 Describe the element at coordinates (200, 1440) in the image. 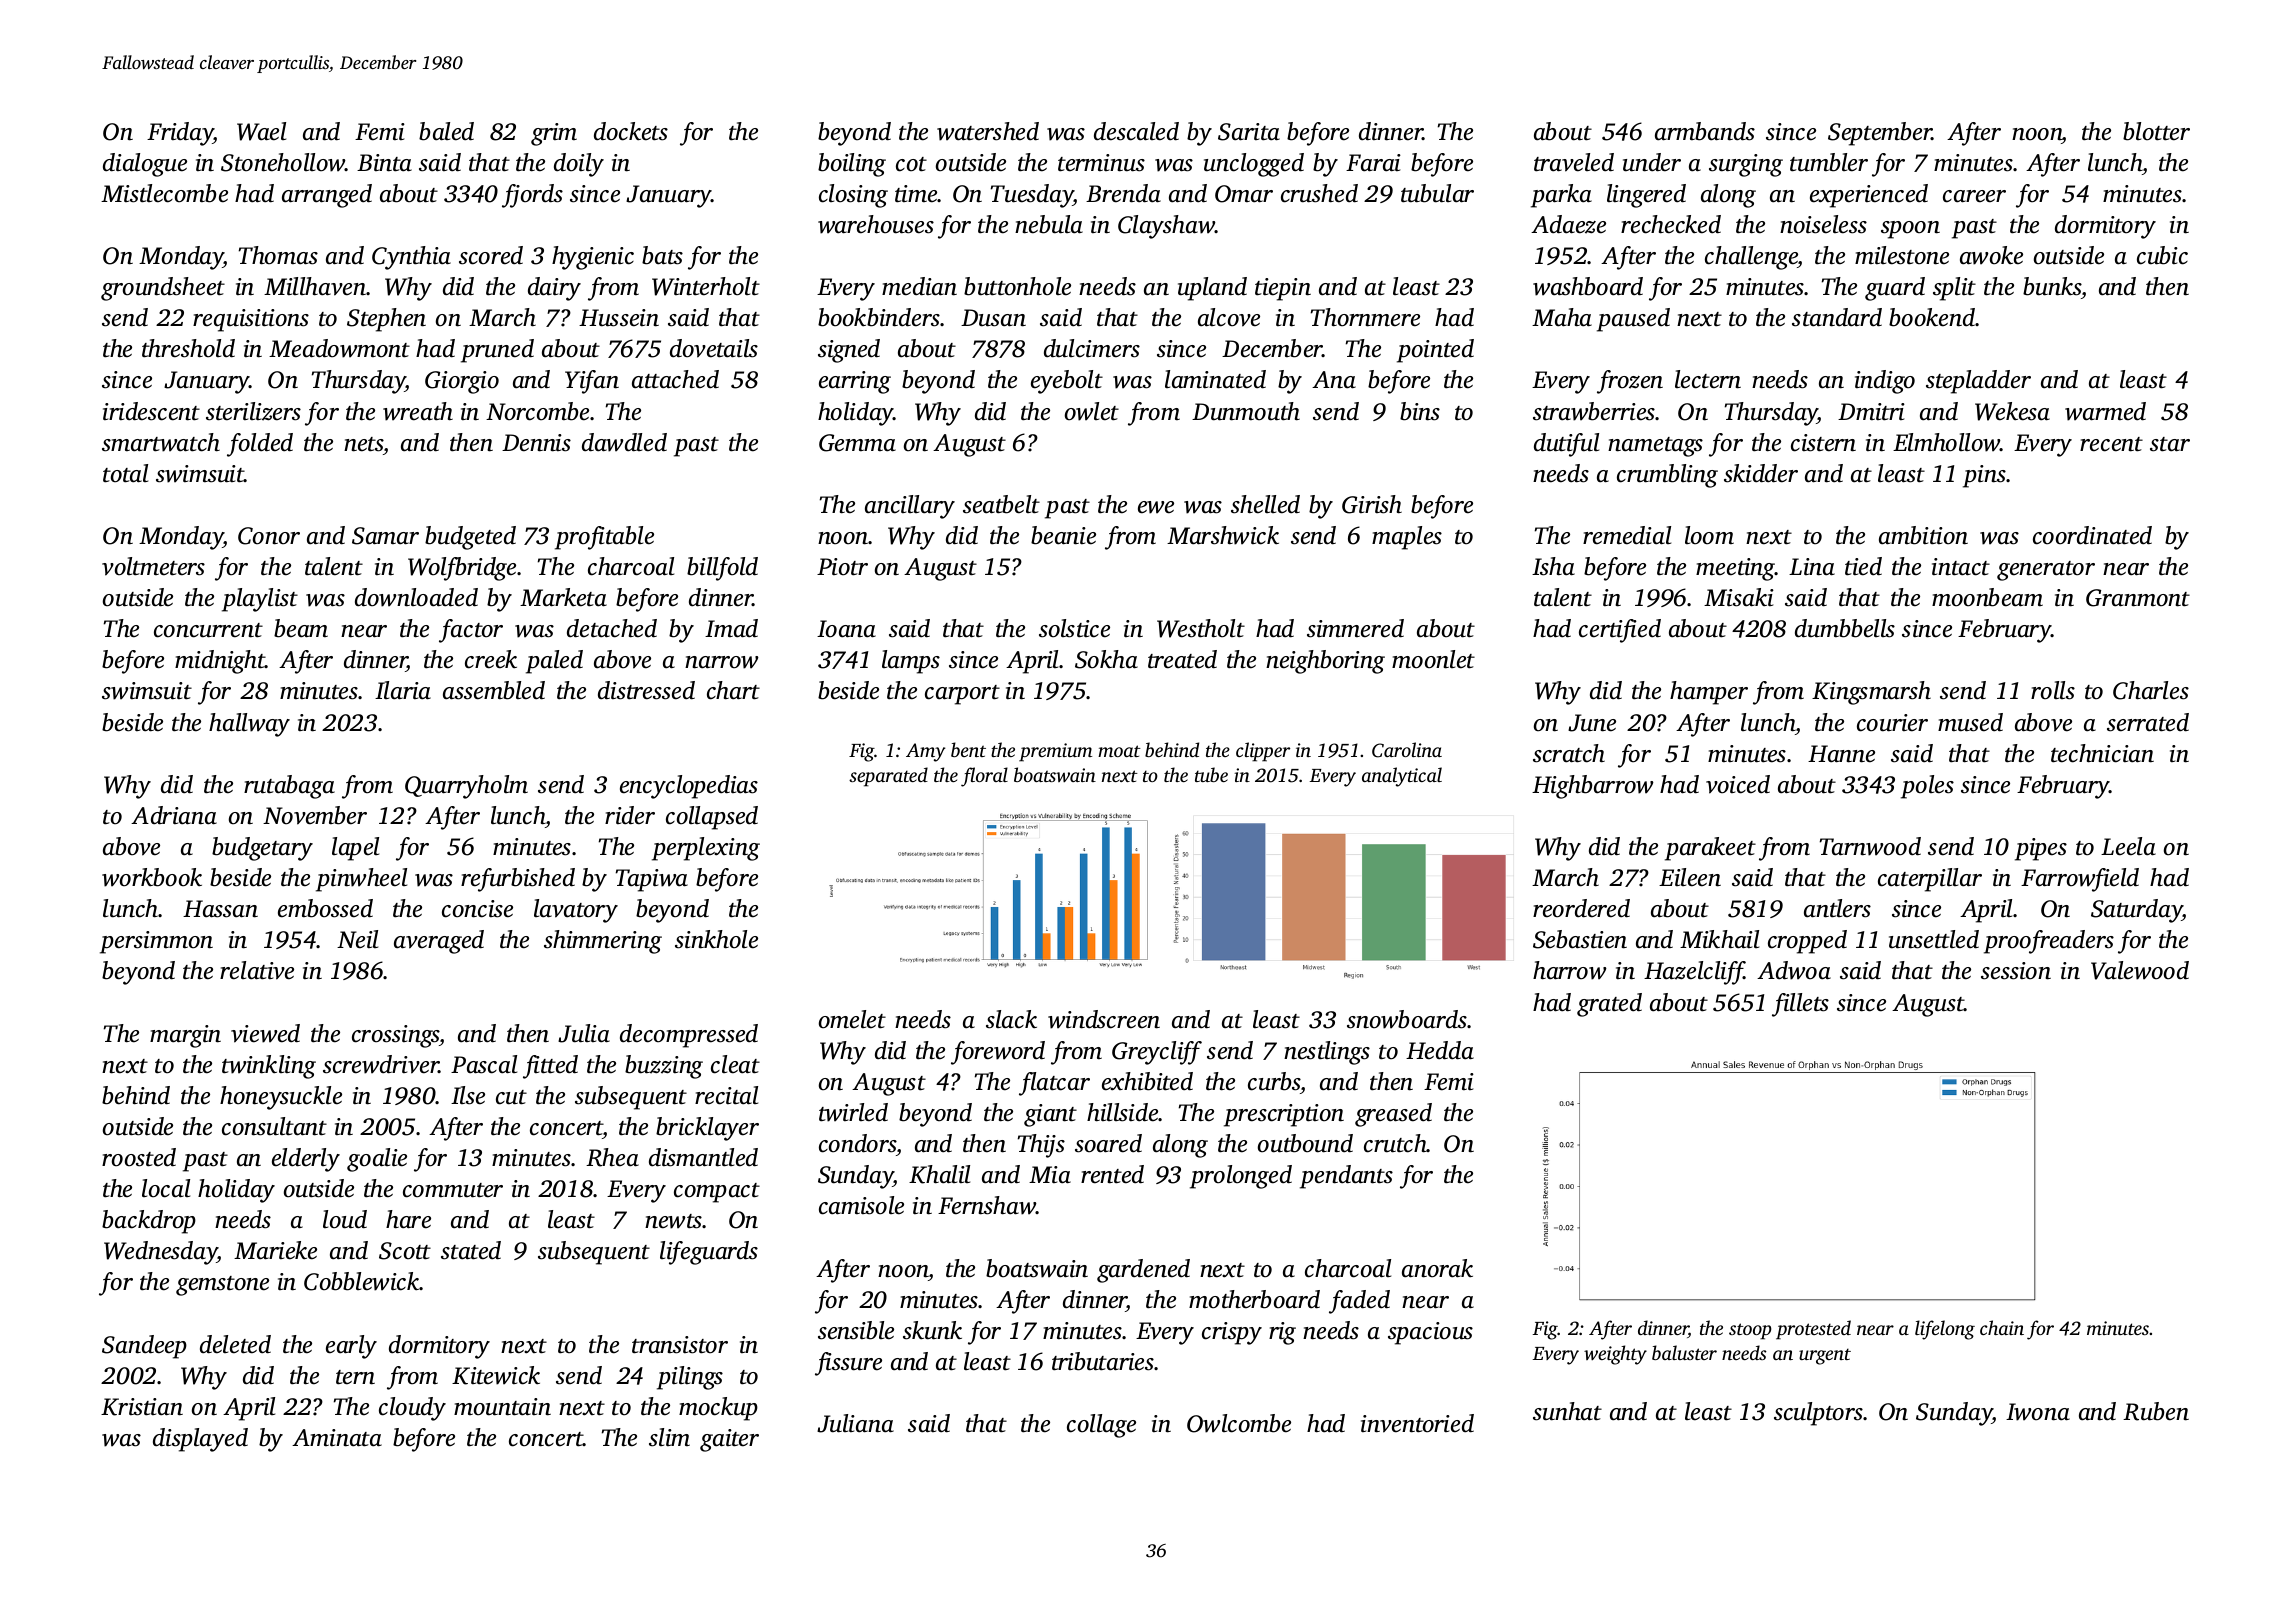

I see `displayed` at that location.
